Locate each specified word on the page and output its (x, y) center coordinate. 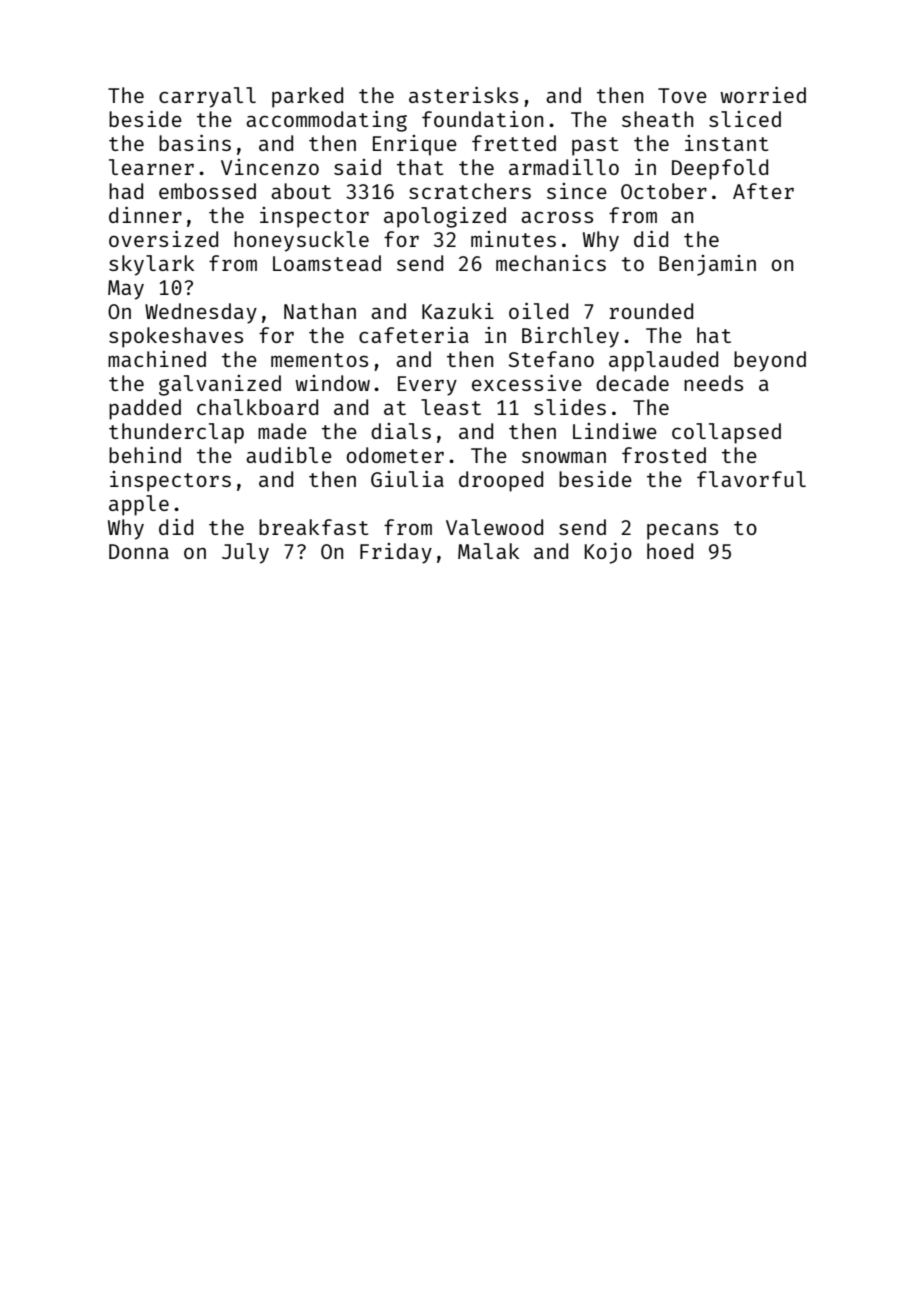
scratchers (470, 191)
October (664, 191)
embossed (207, 191)
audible (289, 455)
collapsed (726, 433)
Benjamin (707, 265)
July (245, 553)
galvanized (220, 385)
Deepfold (720, 169)
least (451, 407)
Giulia (407, 479)
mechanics (551, 263)
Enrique (415, 145)
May (126, 290)
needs (713, 383)
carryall (207, 97)
